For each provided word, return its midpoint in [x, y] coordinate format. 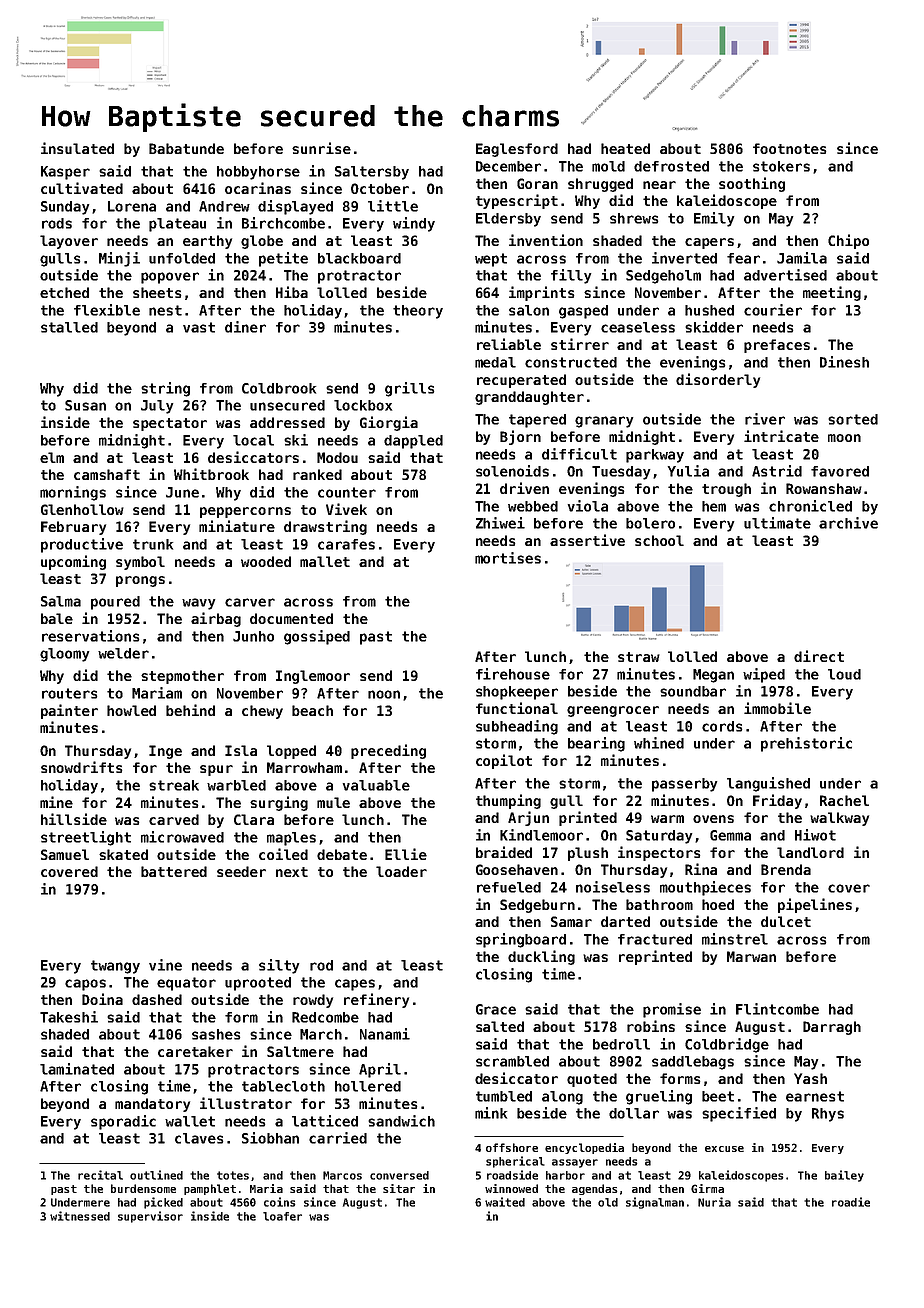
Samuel [65, 854]
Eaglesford [517, 150]
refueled [509, 887]
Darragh [832, 1028]
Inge [165, 752]
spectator [170, 424]
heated [625, 148]
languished [768, 784]
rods [57, 223]
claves [199, 1138]
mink [491, 1113]
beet [718, 1096]
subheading [517, 727]
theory [418, 312]
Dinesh [844, 362]
